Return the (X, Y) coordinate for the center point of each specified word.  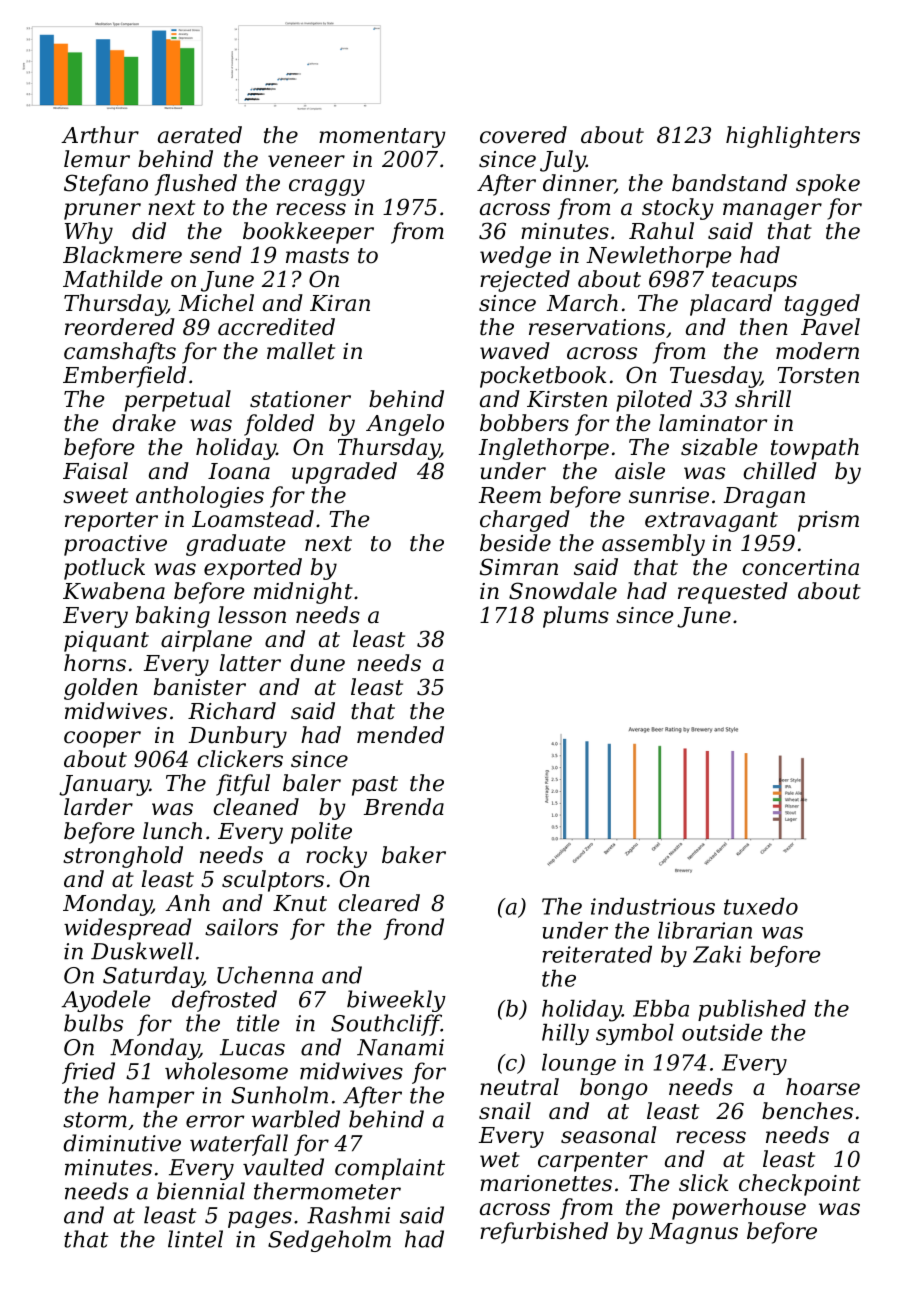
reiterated (597, 954)
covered (523, 135)
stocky (678, 209)
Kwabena (114, 591)
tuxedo (761, 906)
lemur (97, 159)
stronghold (123, 857)
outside (722, 1032)
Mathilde (113, 279)
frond (414, 929)
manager (772, 211)
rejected (525, 281)
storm (95, 1120)
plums (576, 617)
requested (733, 593)
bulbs (93, 1023)
